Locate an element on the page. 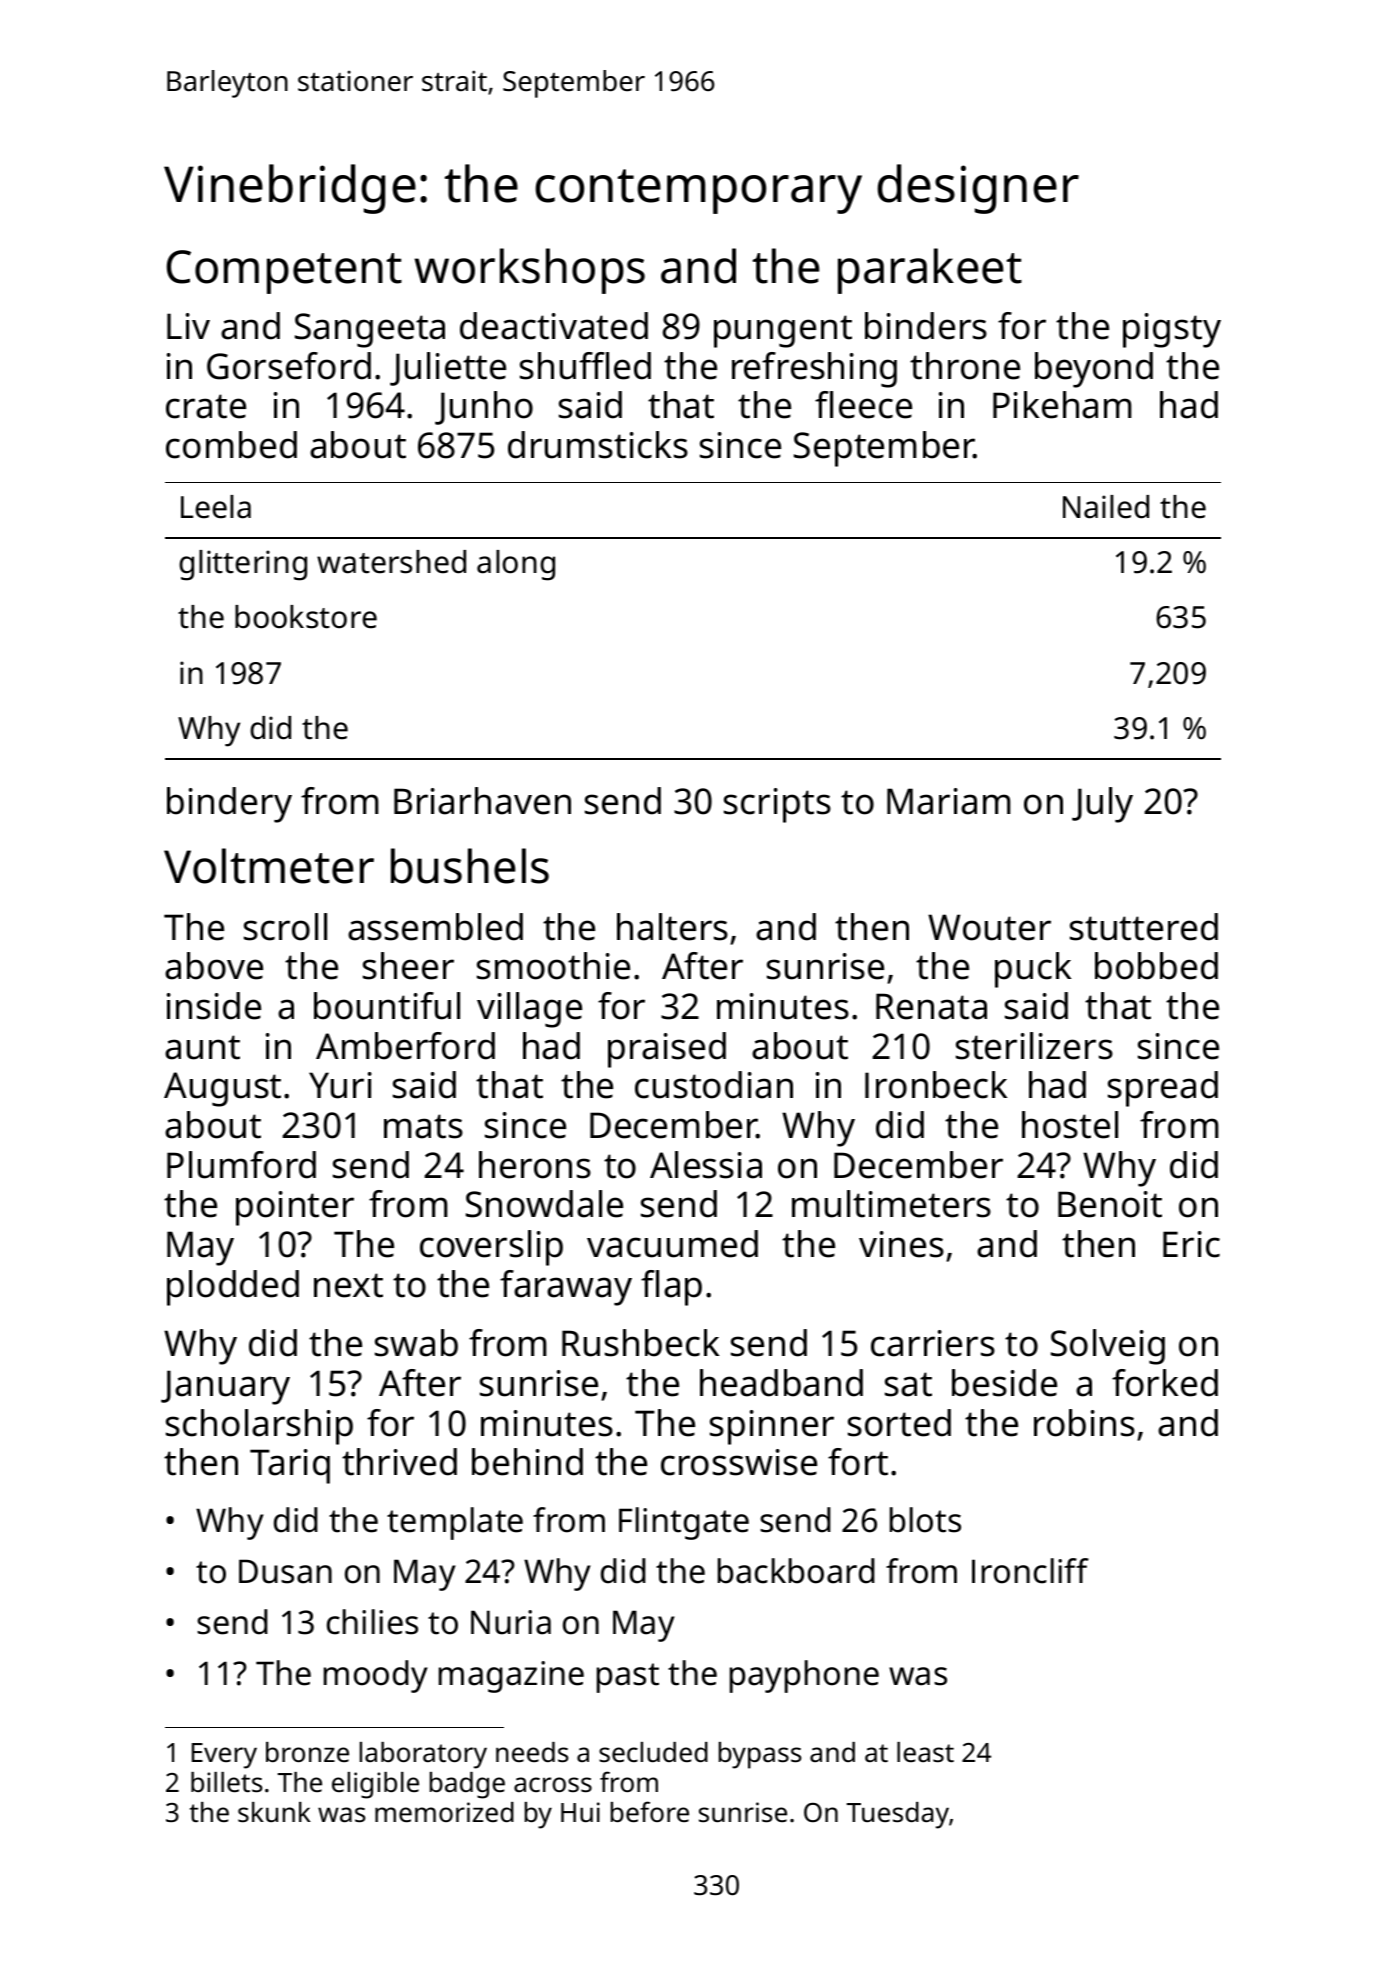  parakeet is located at coordinates (930, 271).
